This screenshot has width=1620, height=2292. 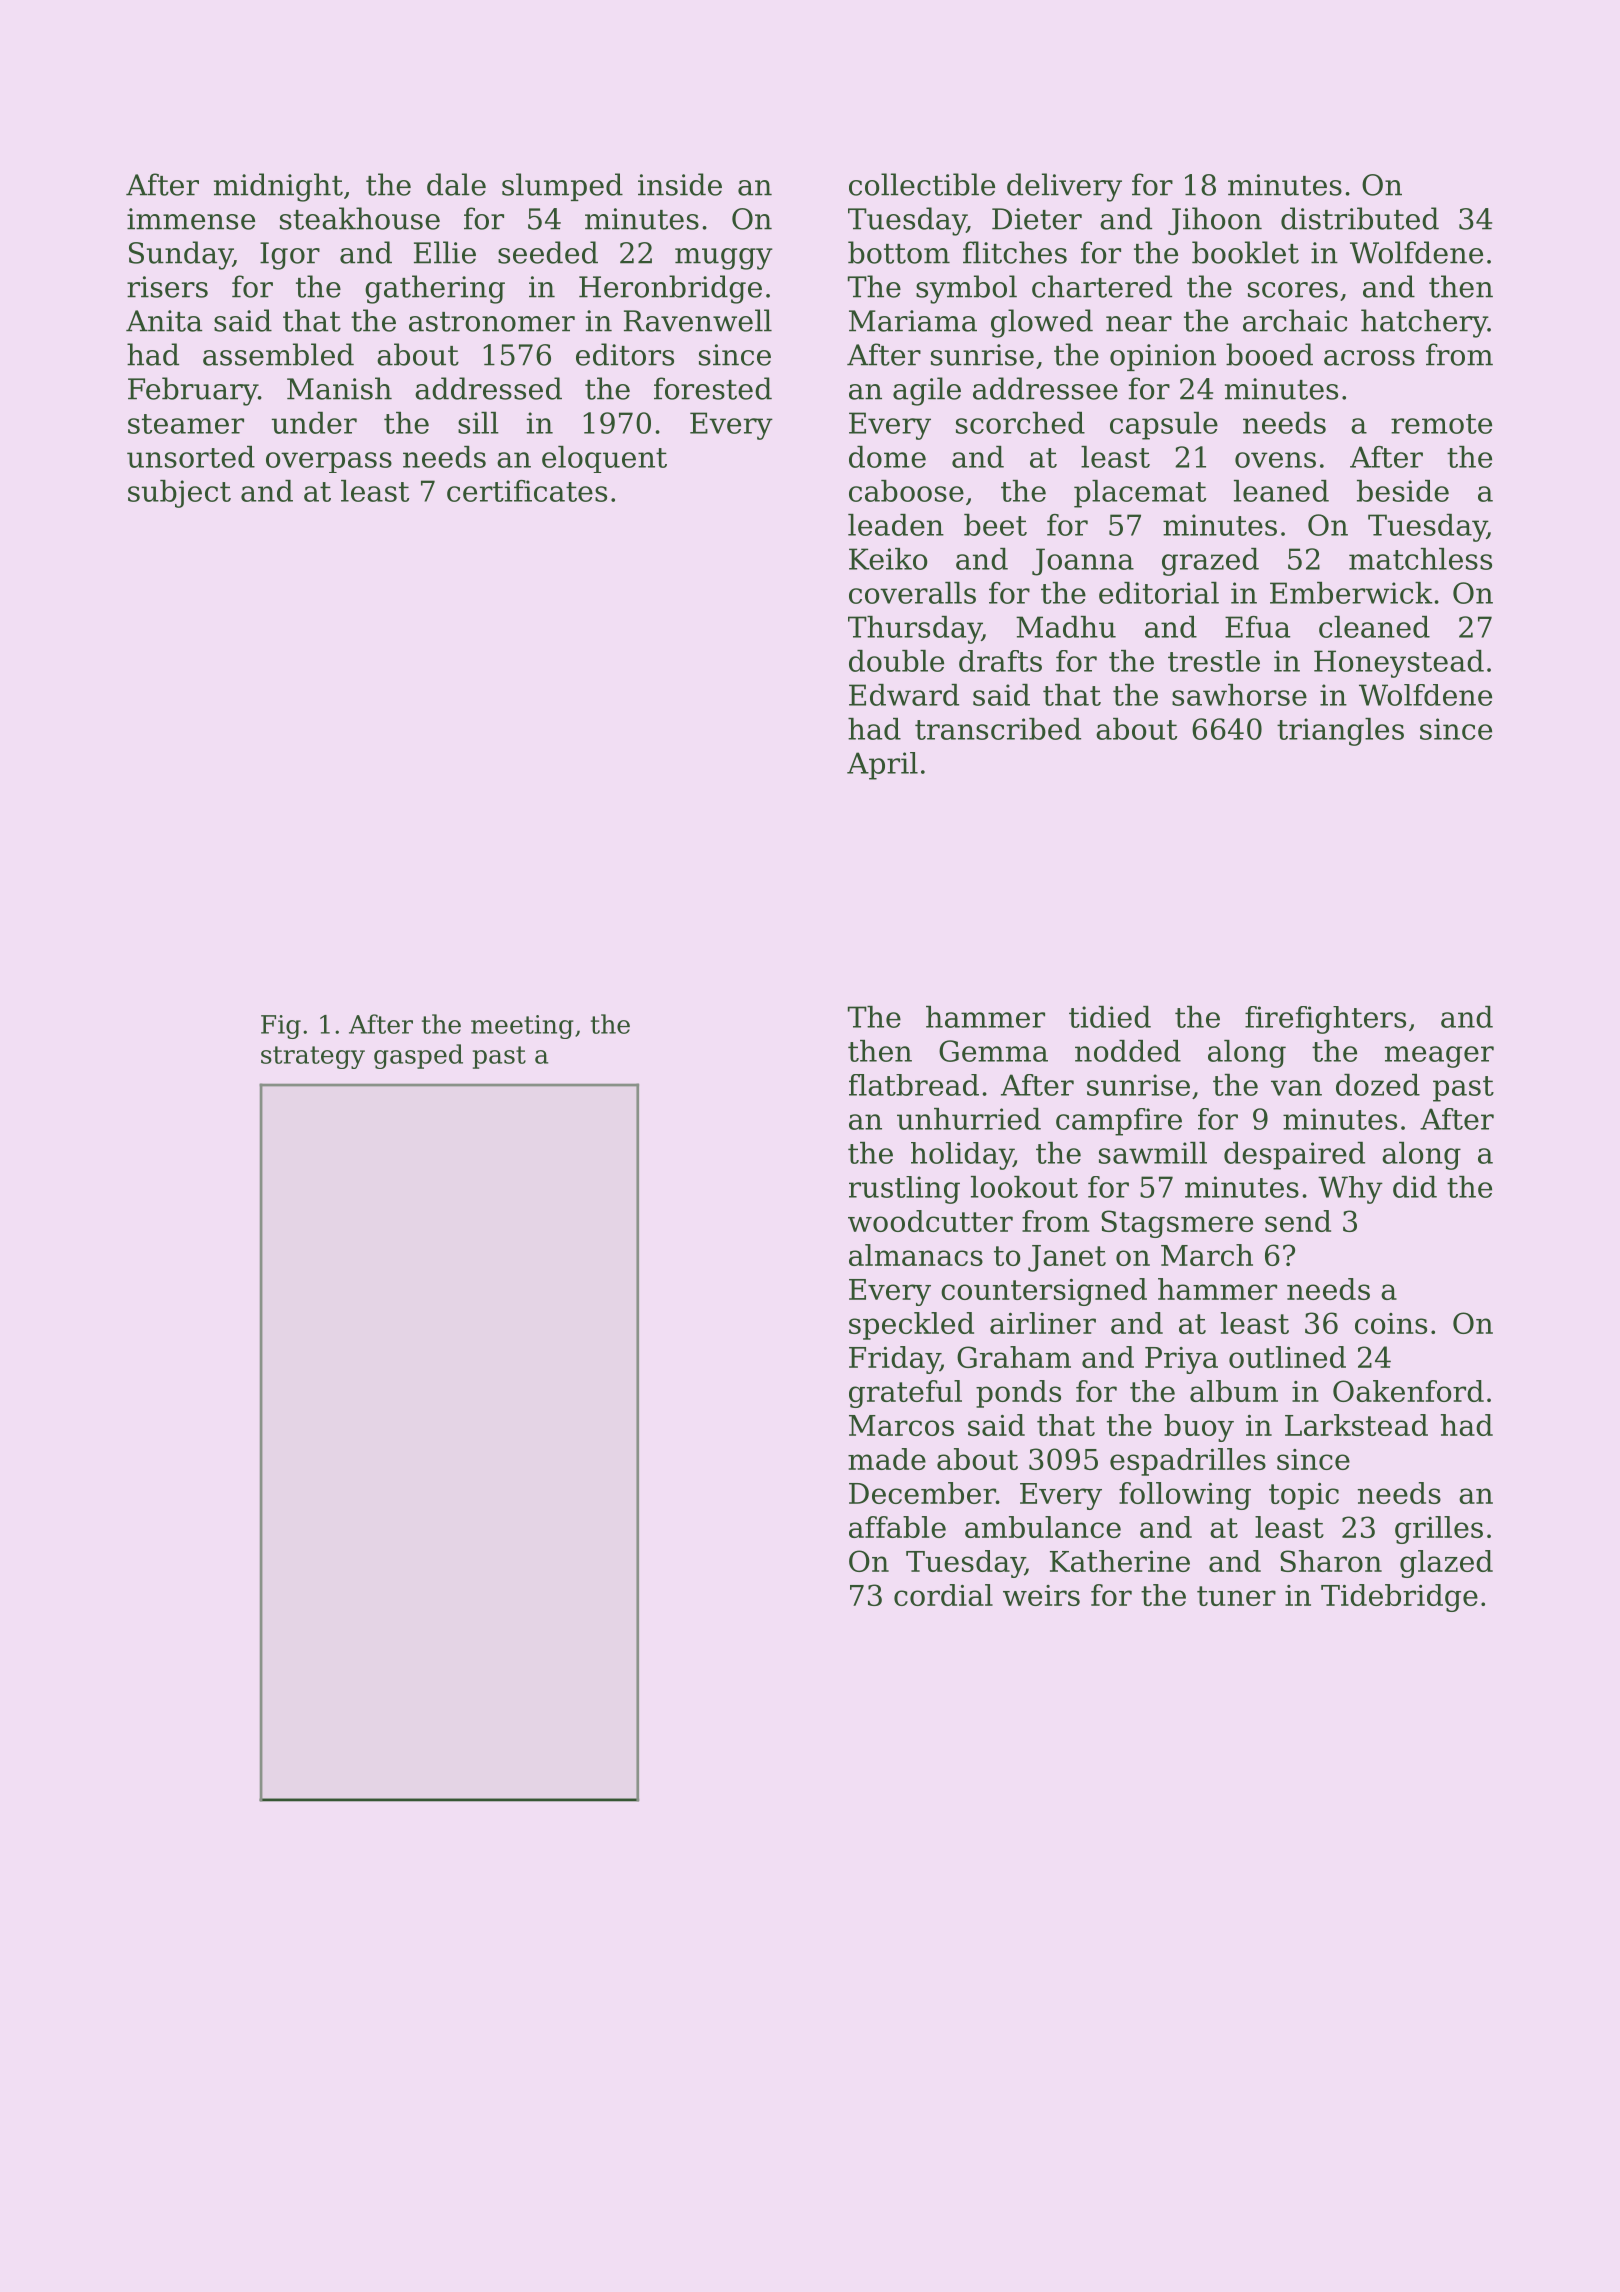 I want to click on midnight, so click(x=278, y=187).
